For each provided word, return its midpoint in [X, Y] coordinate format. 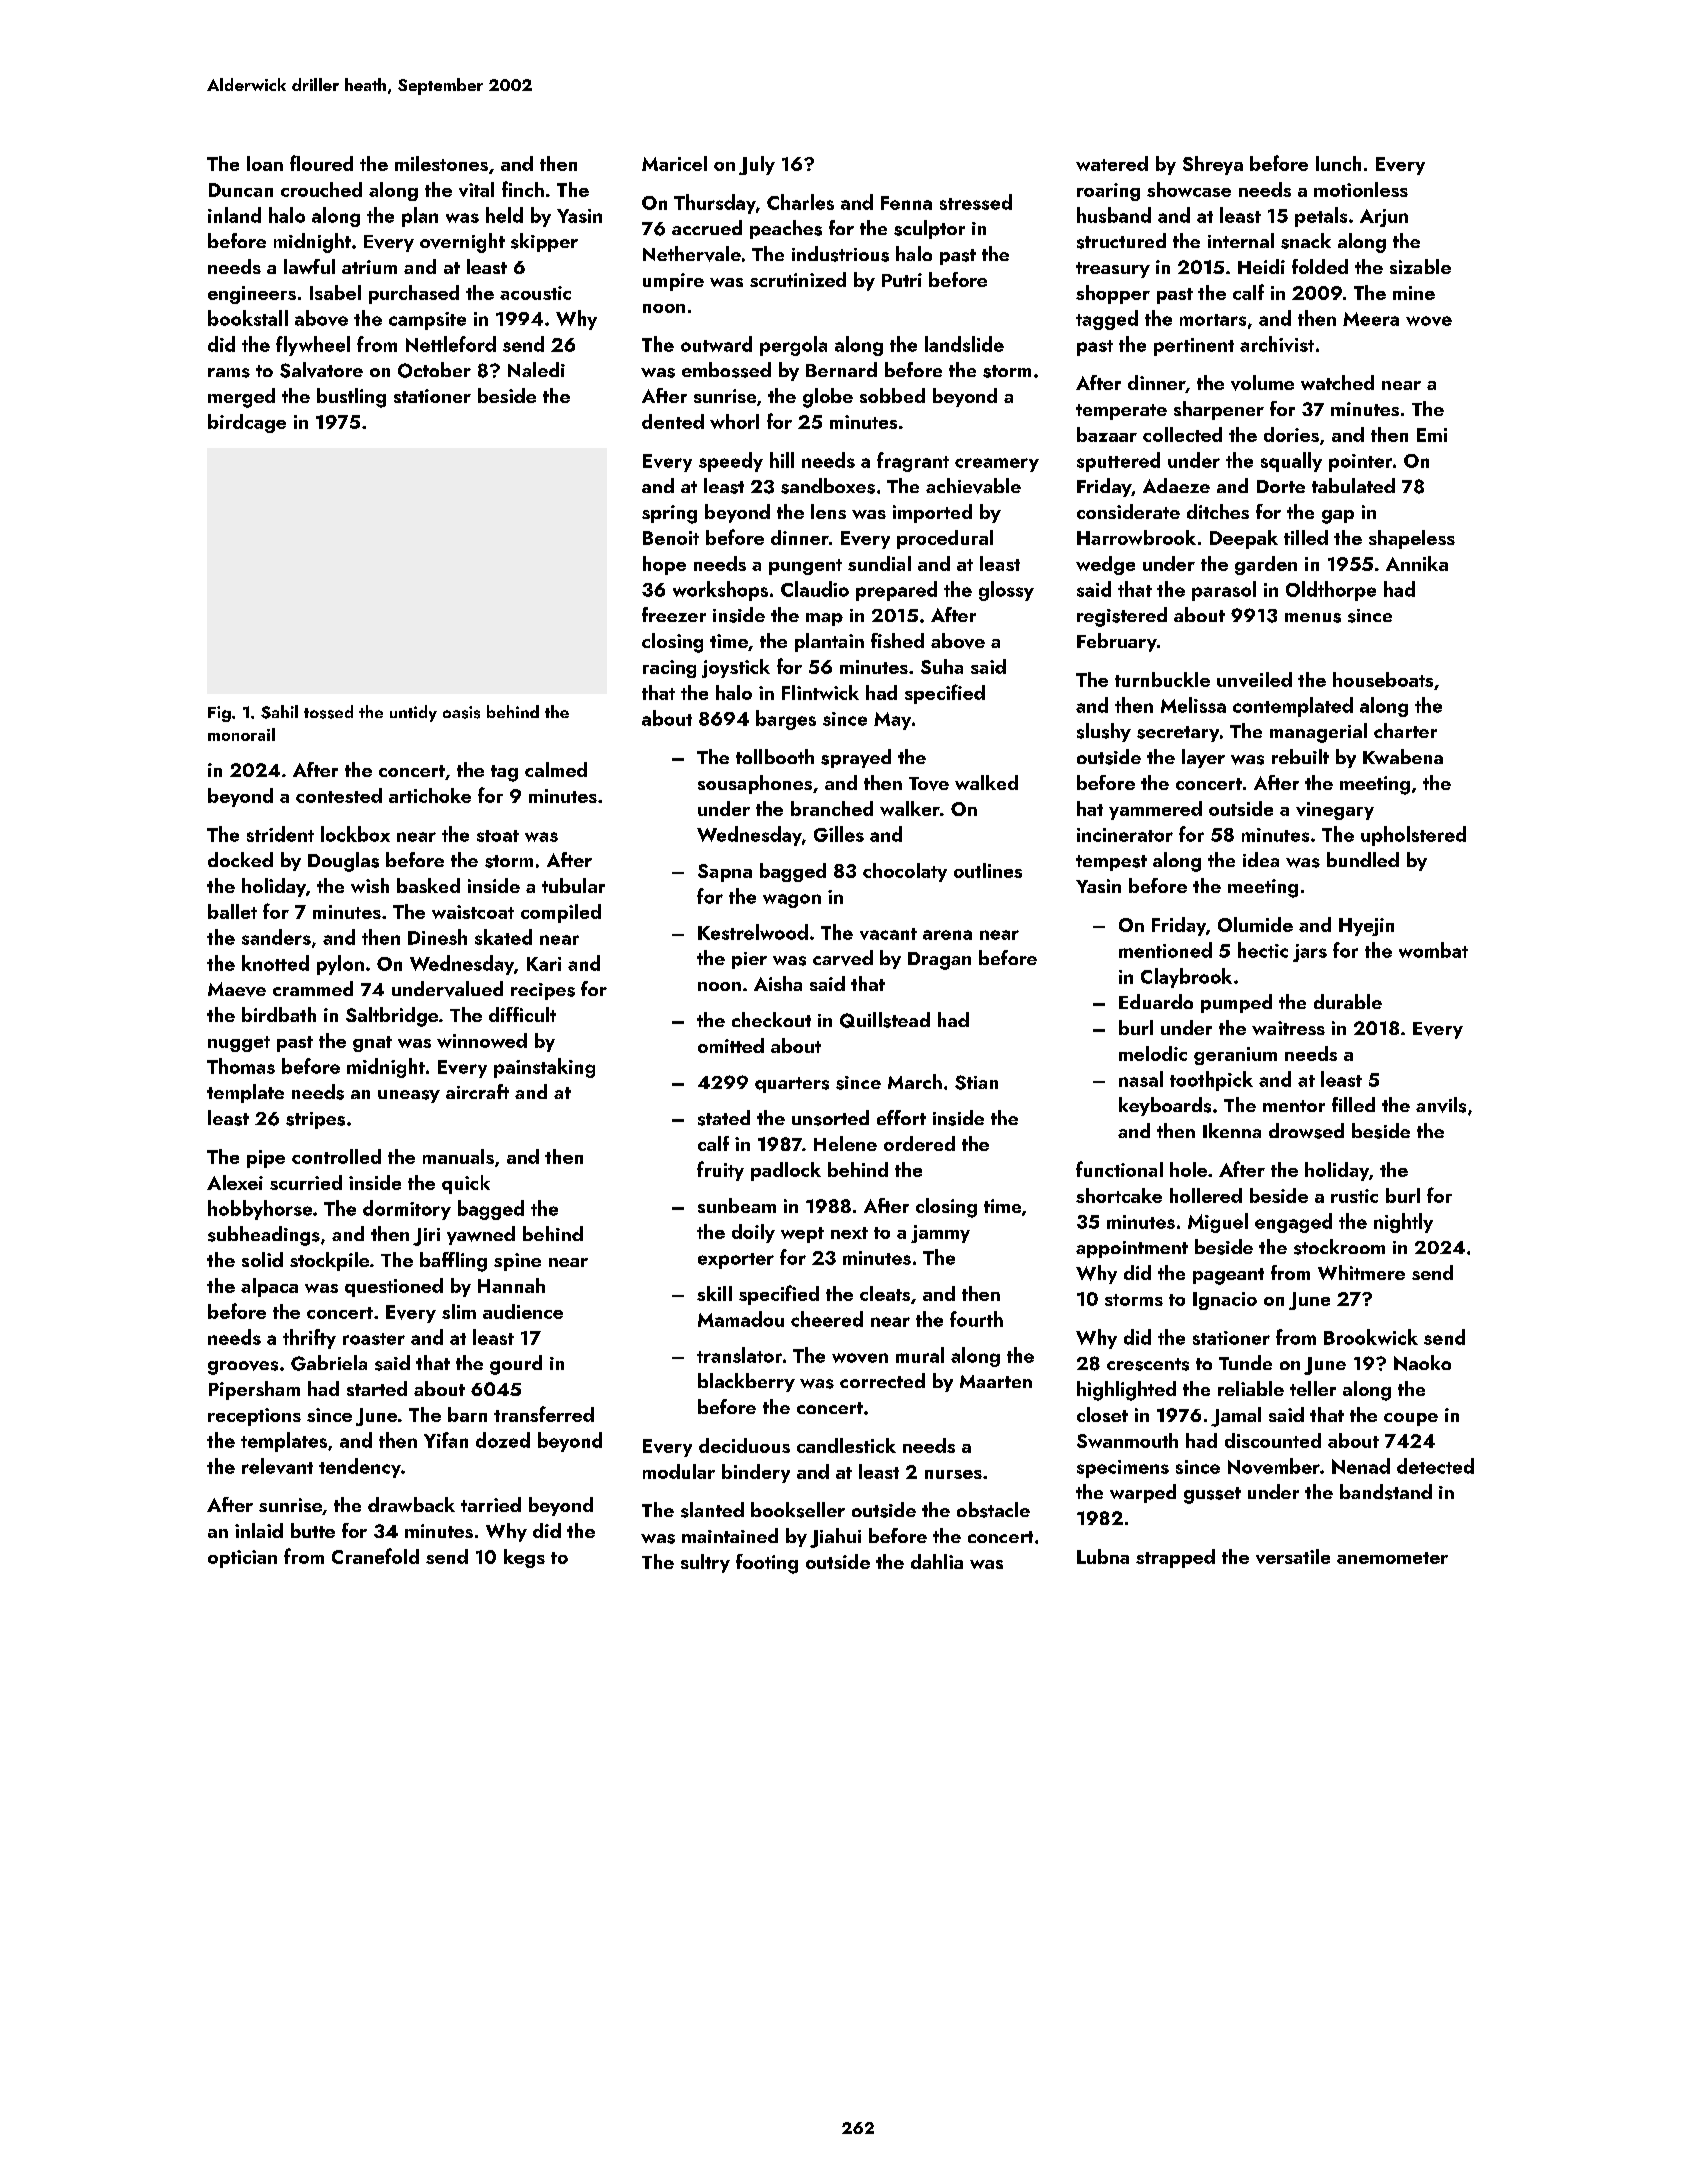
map [824, 619]
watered [1112, 163]
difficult [522, 1014]
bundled [1363, 859]
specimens [1123, 1469]
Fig [219, 714]
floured [321, 163]
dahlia [937, 1561]
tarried [491, 1504]
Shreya [1213, 165]
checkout [771, 1019]
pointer [1360, 463]
